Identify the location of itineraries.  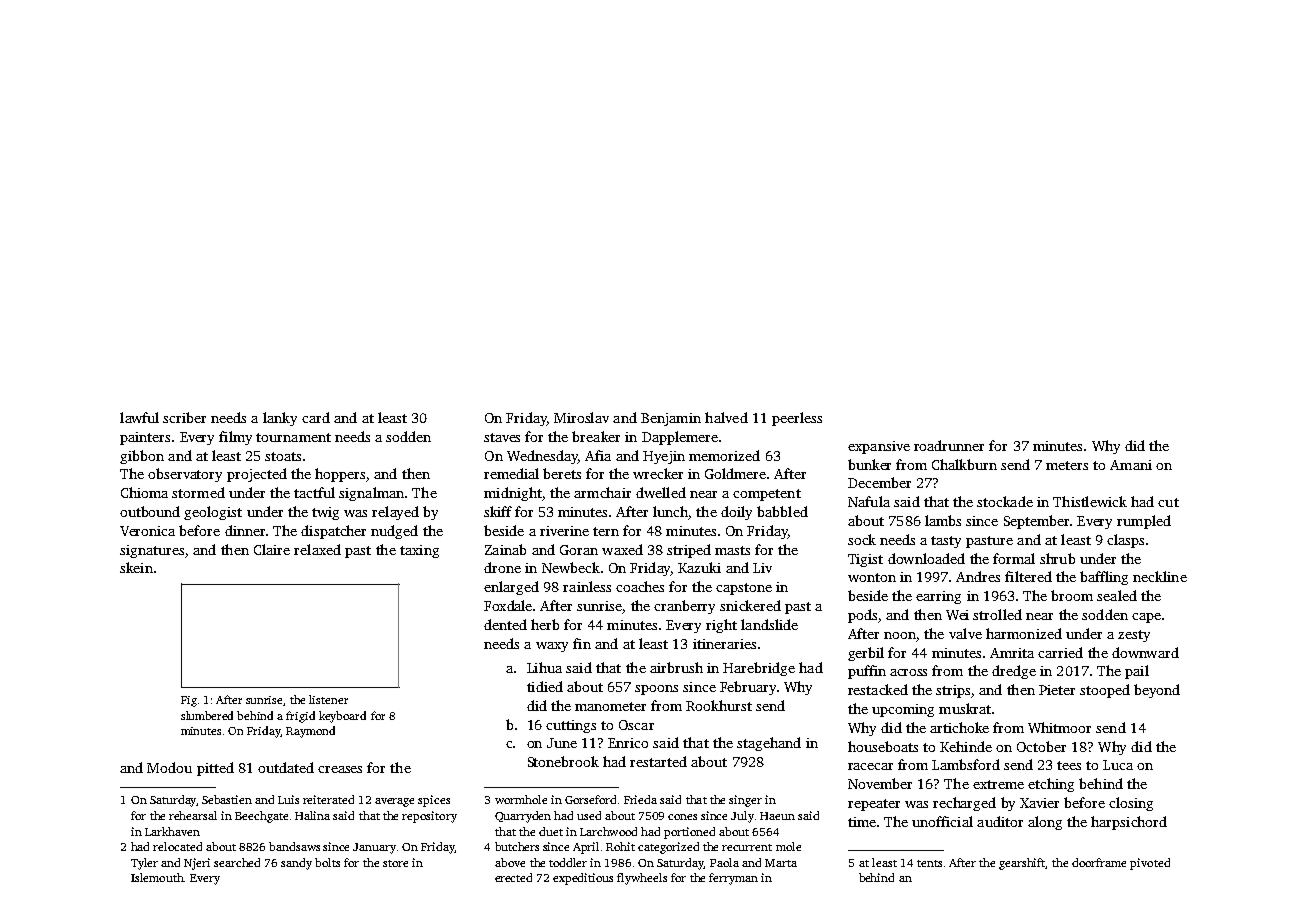
(724, 644).
